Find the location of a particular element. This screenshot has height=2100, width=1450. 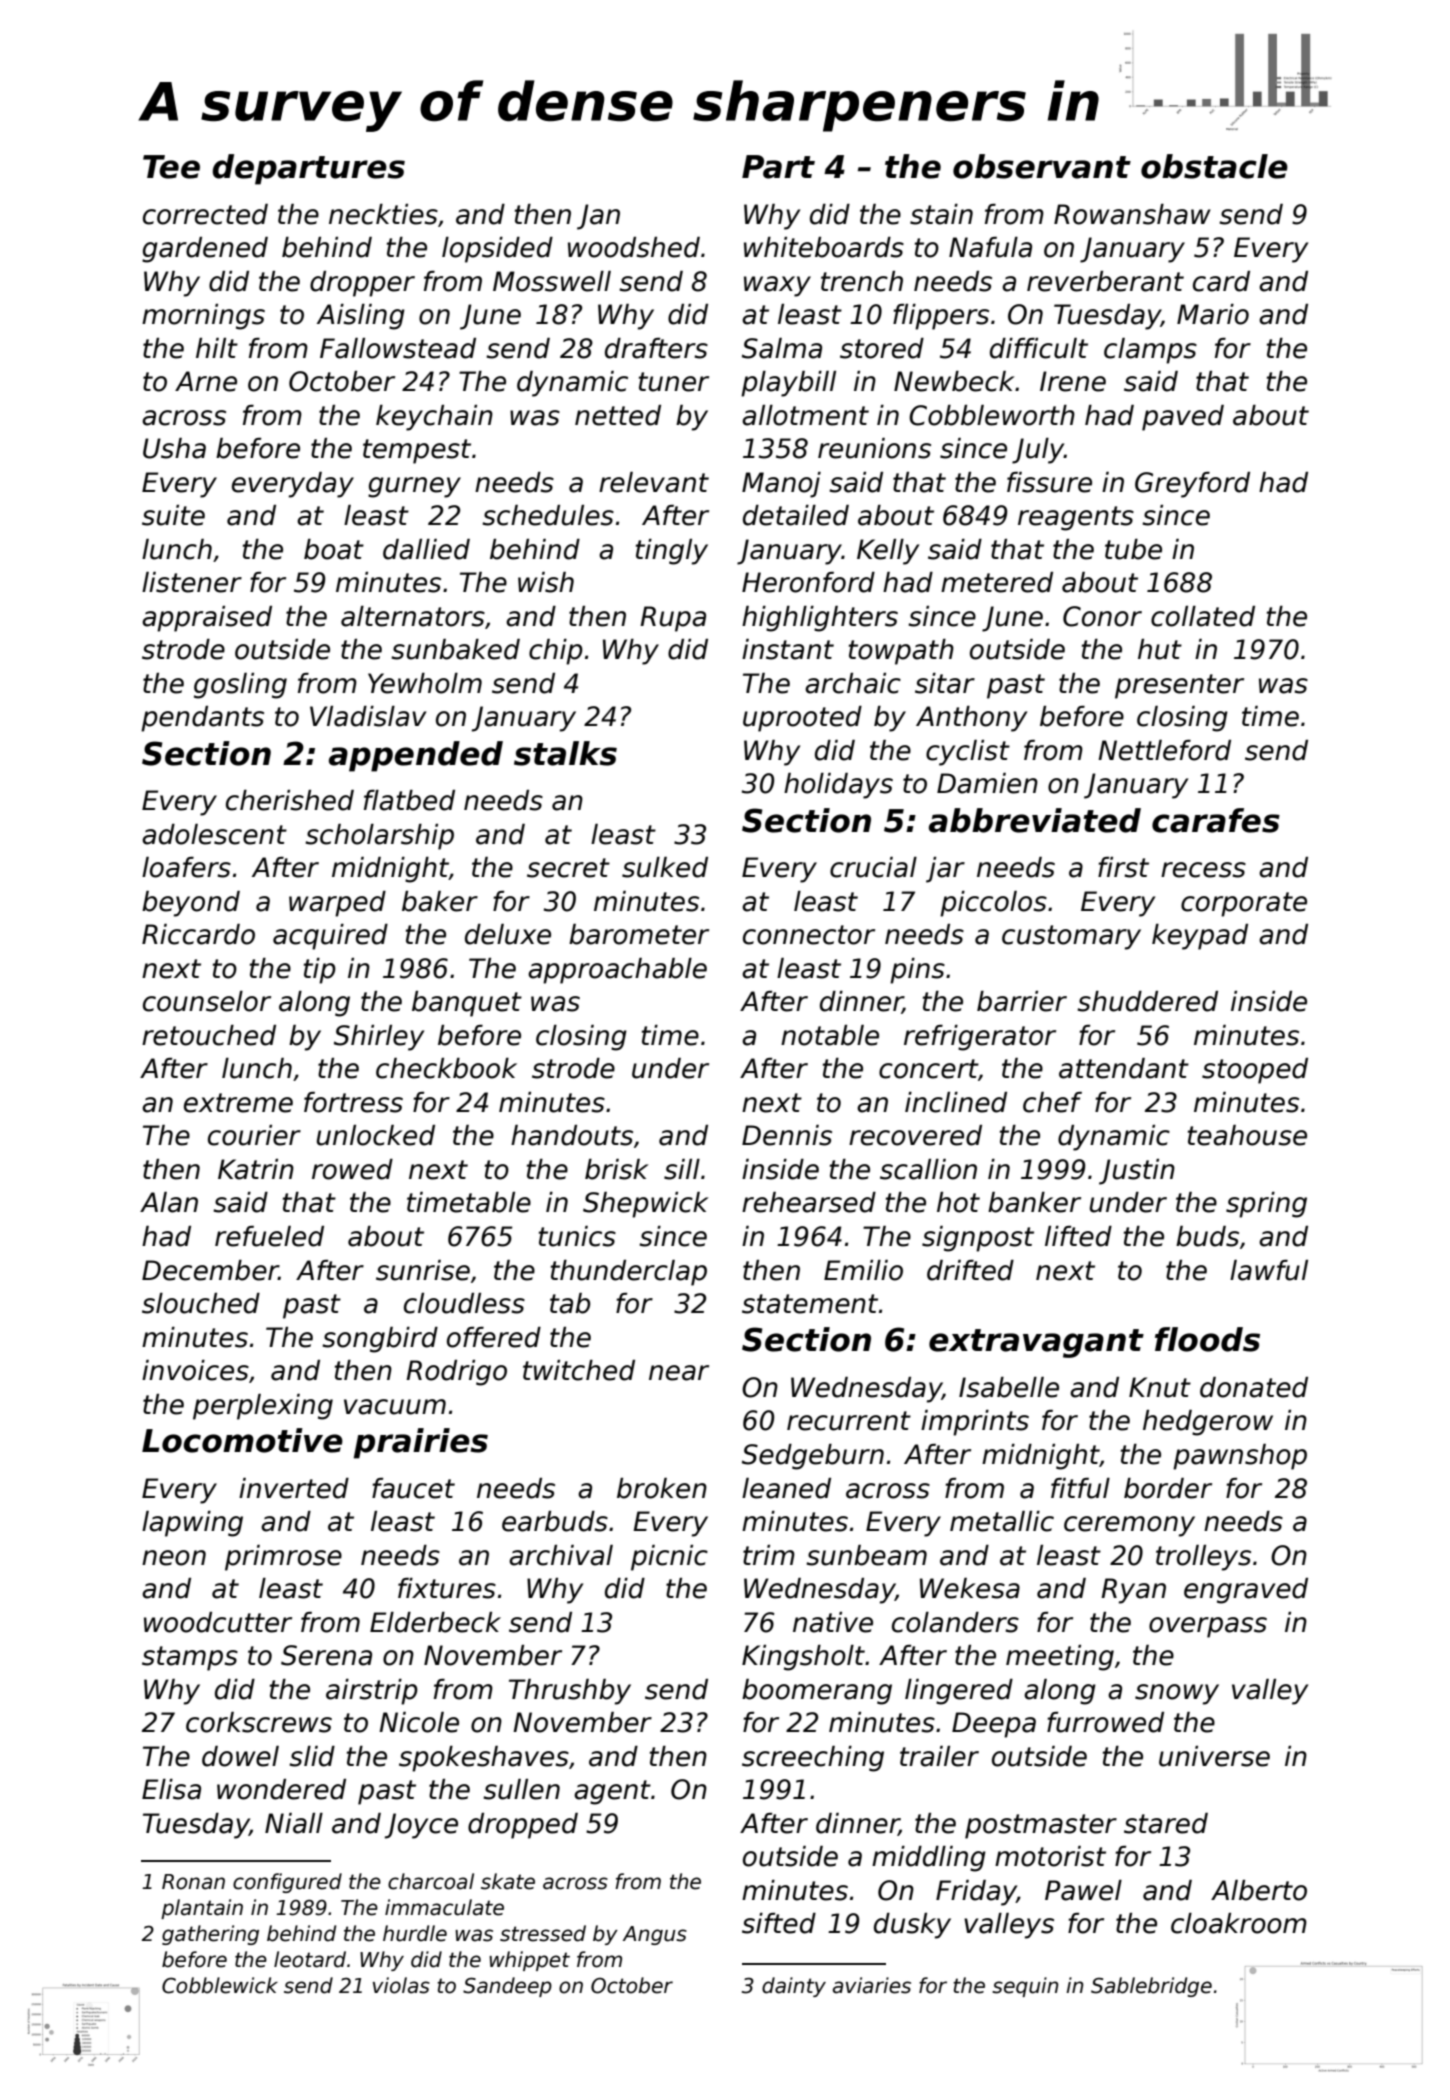

Cobblewick is located at coordinates (220, 1985).
